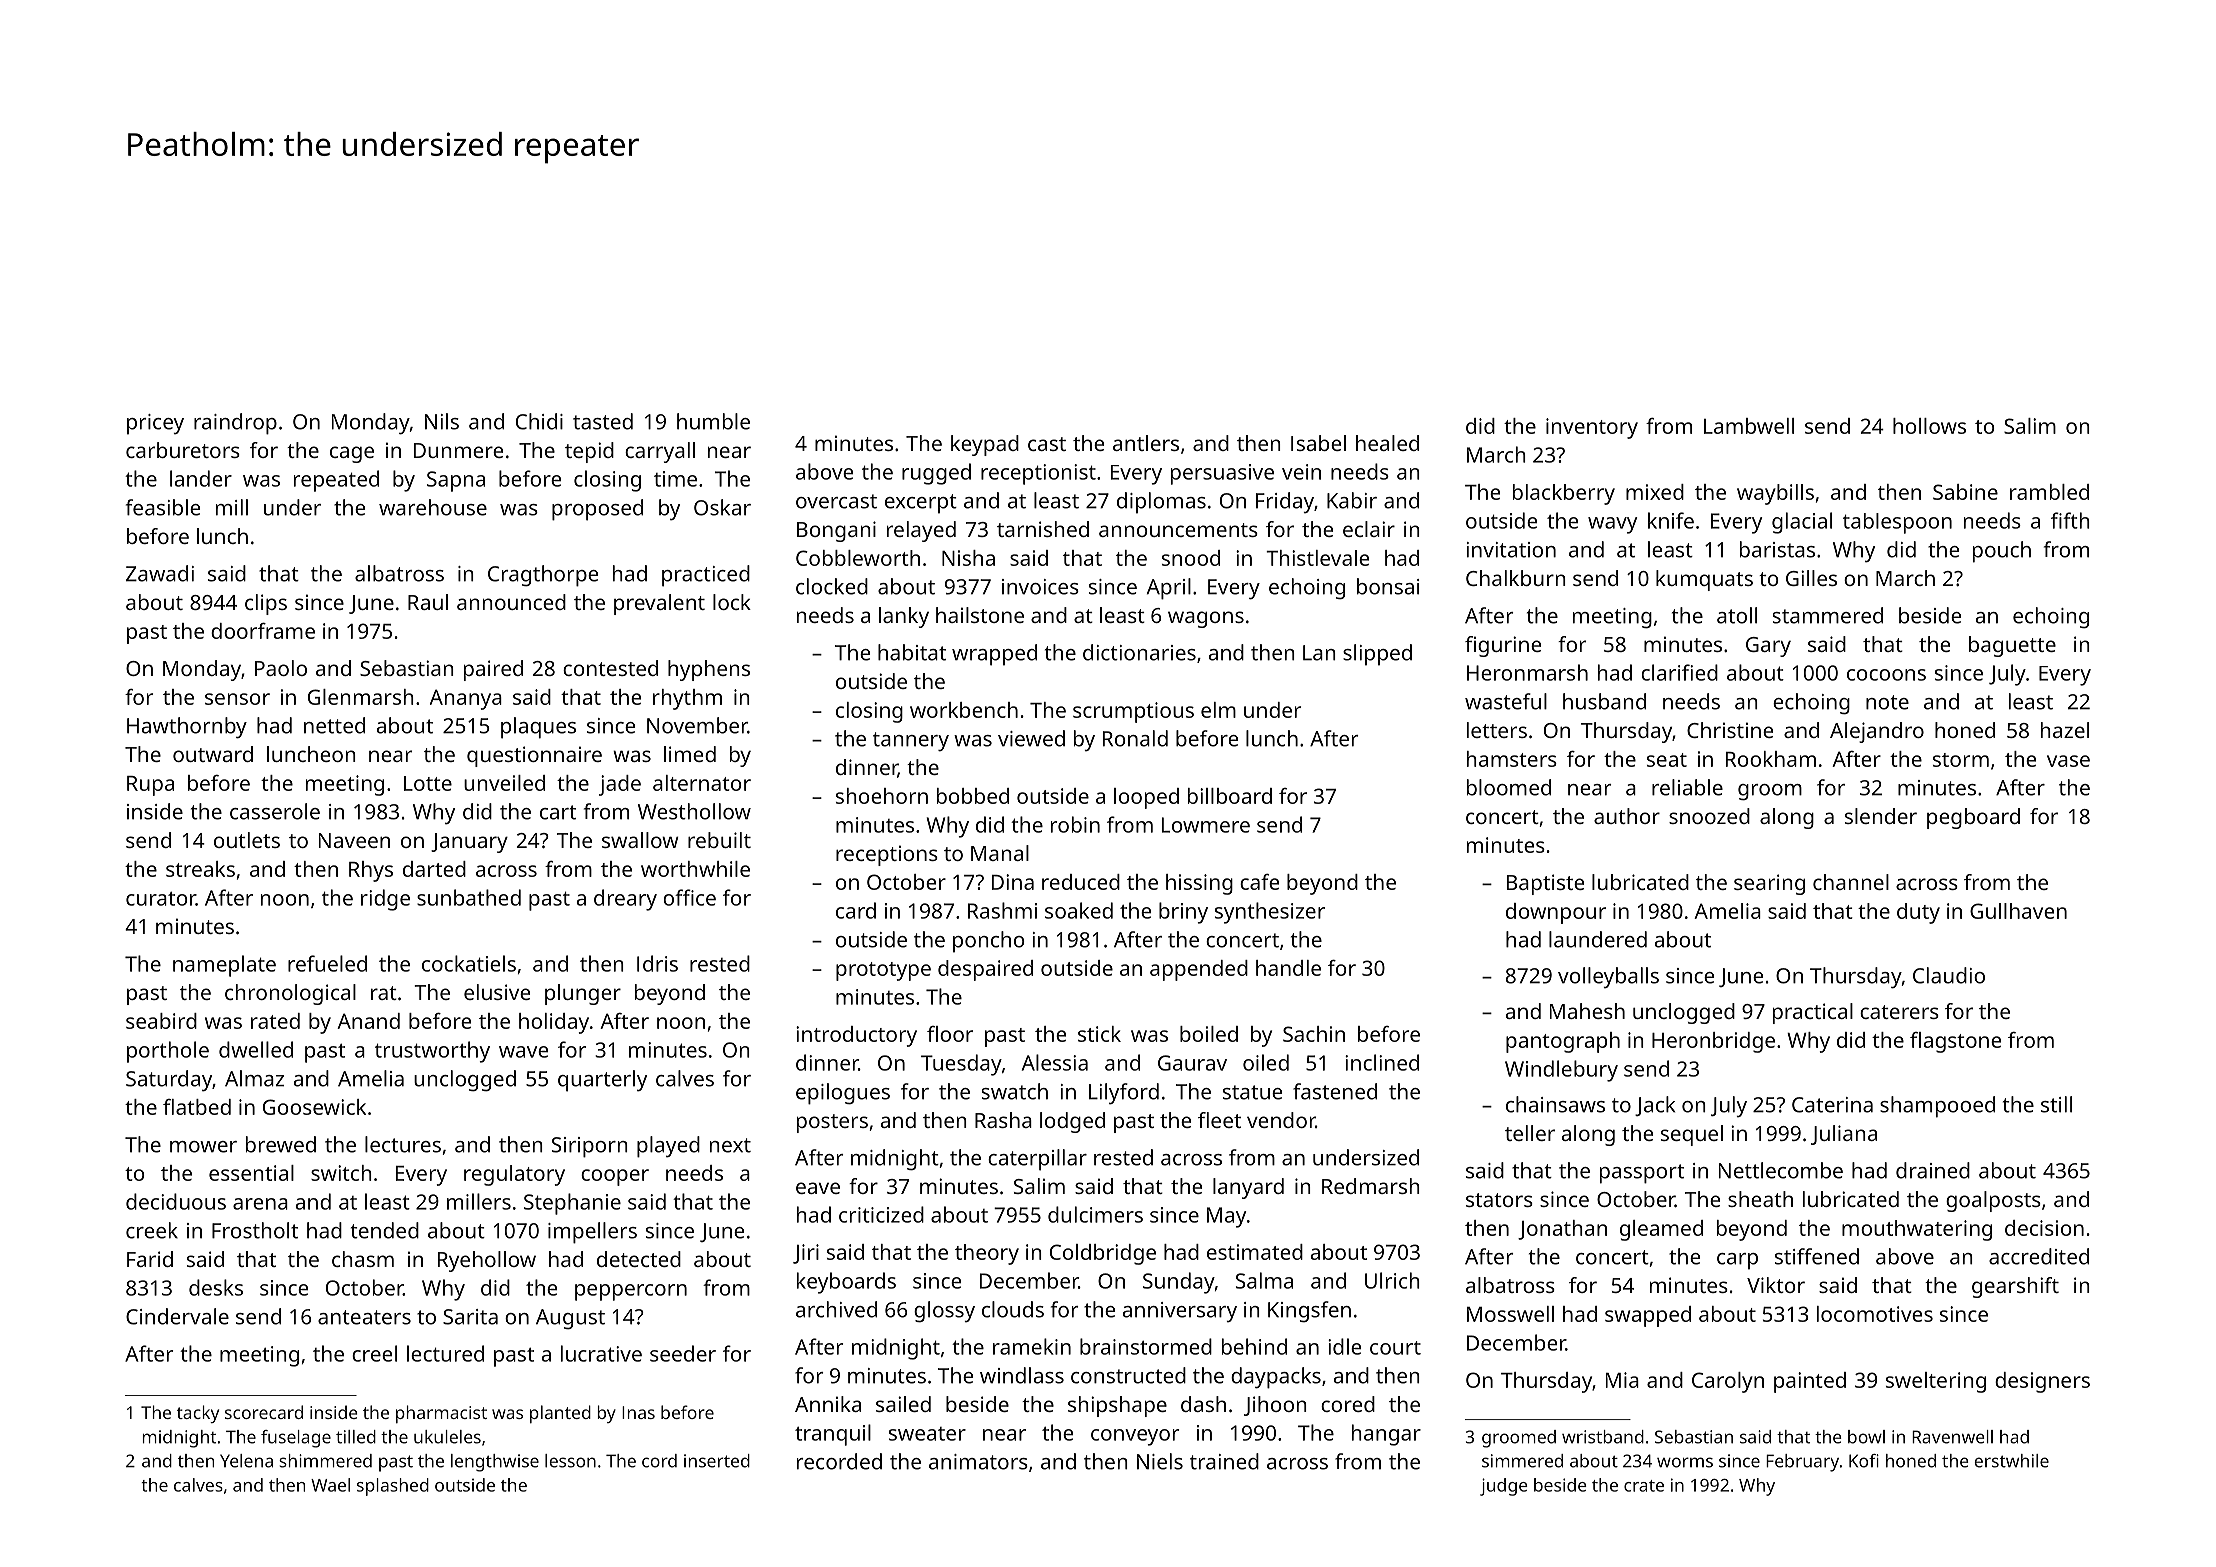  I want to click on wasteful, so click(1506, 701).
